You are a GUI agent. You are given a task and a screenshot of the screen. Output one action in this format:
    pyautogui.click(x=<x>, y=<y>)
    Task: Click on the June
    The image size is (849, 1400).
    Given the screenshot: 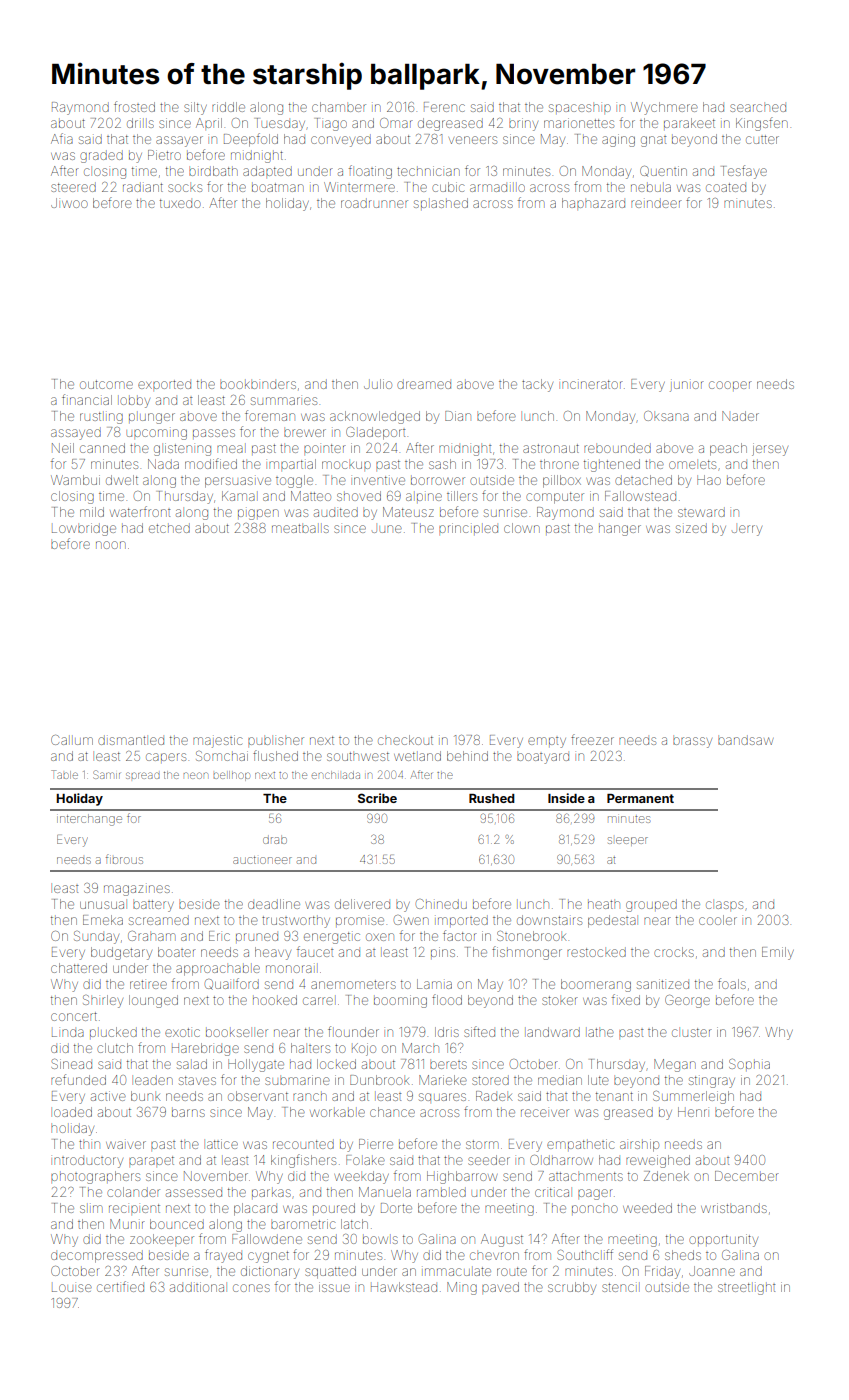 What is the action you would take?
    pyautogui.click(x=387, y=529)
